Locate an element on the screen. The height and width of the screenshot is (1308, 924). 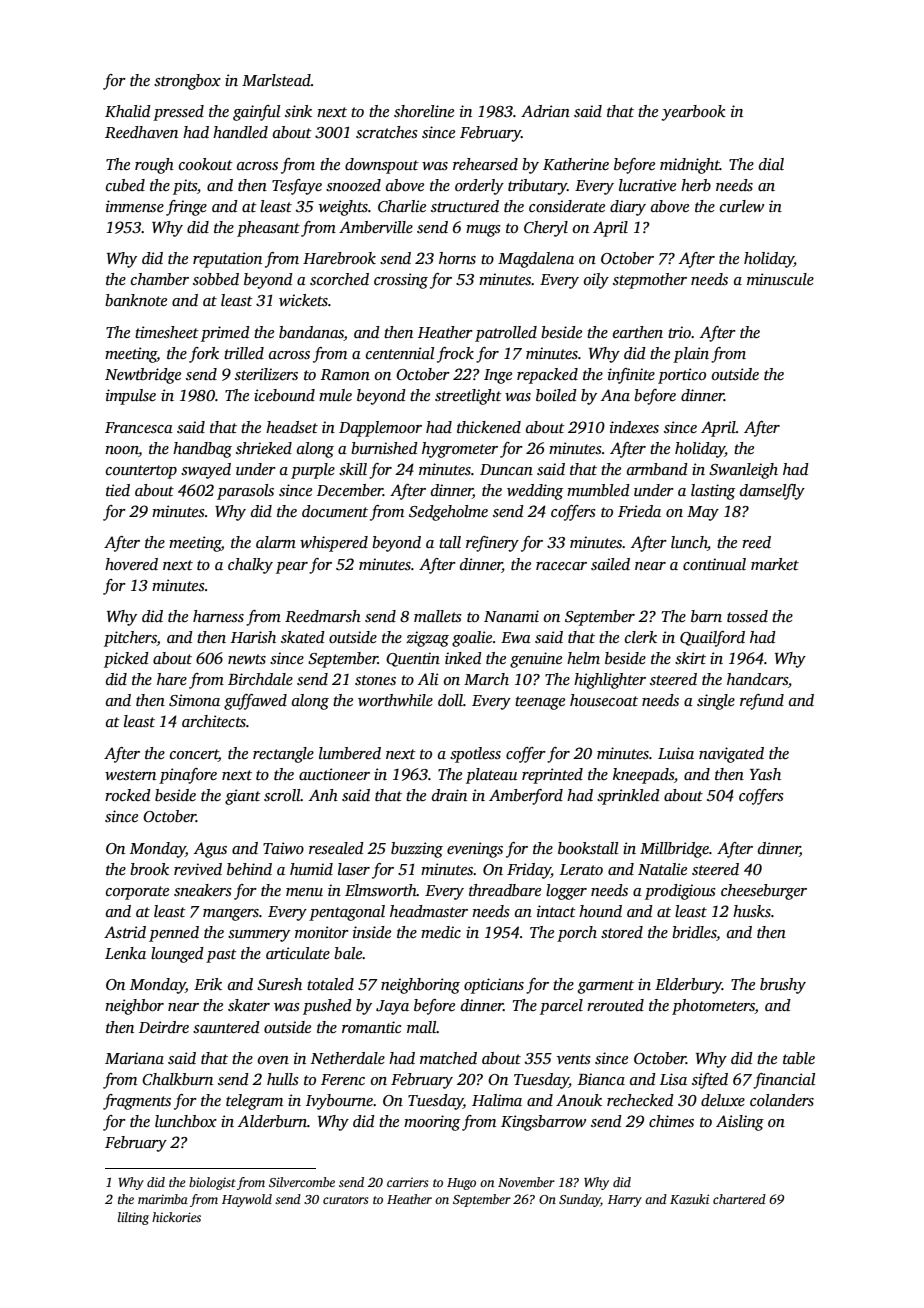
Agus is located at coordinates (210, 850).
